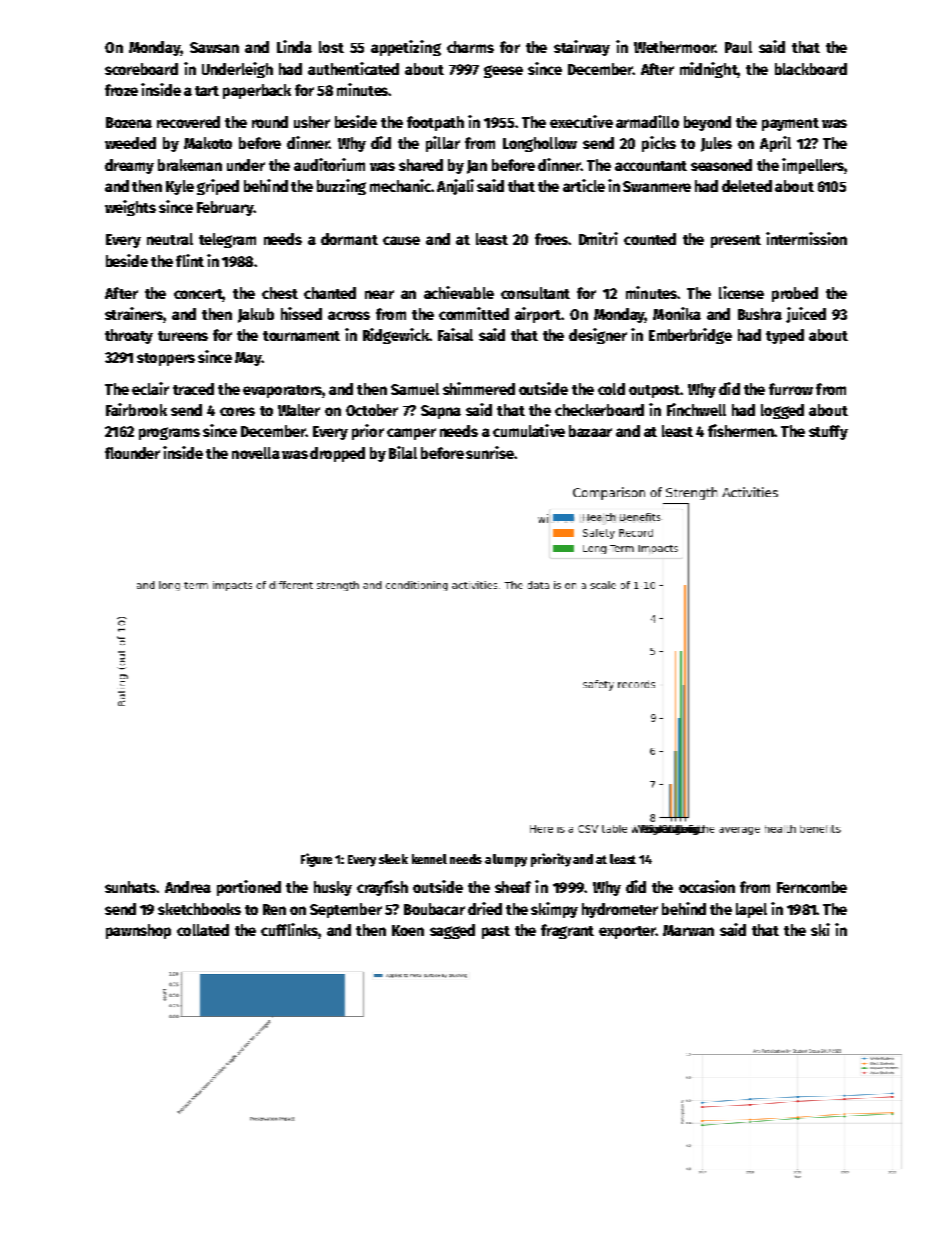  I want to click on scoreboard, so click(141, 69).
